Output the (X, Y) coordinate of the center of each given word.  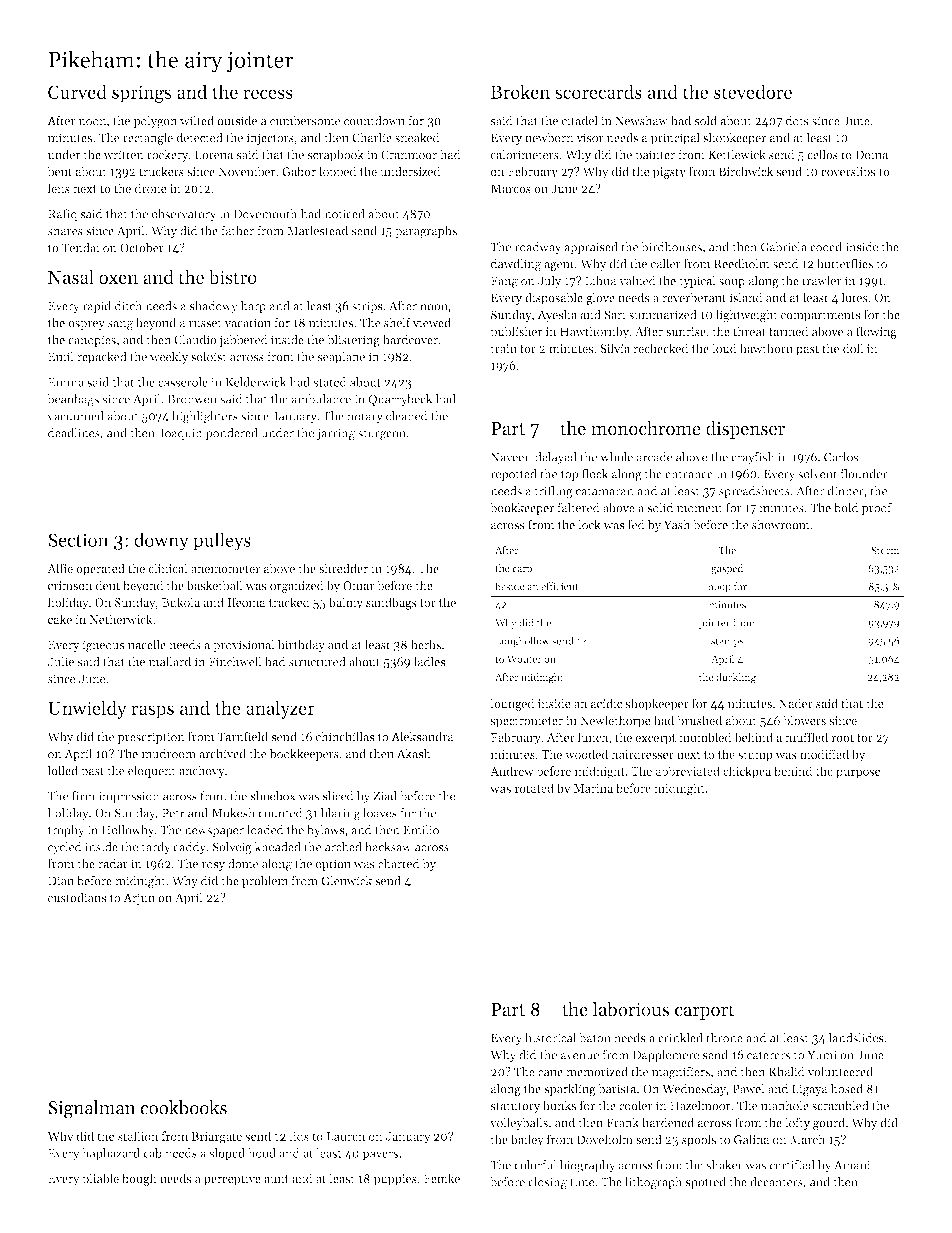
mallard (170, 662)
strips (367, 307)
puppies (395, 1180)
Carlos (841, 457)
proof (877, 508)
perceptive (232, 1180)
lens (58, 188)
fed (636, 524)
